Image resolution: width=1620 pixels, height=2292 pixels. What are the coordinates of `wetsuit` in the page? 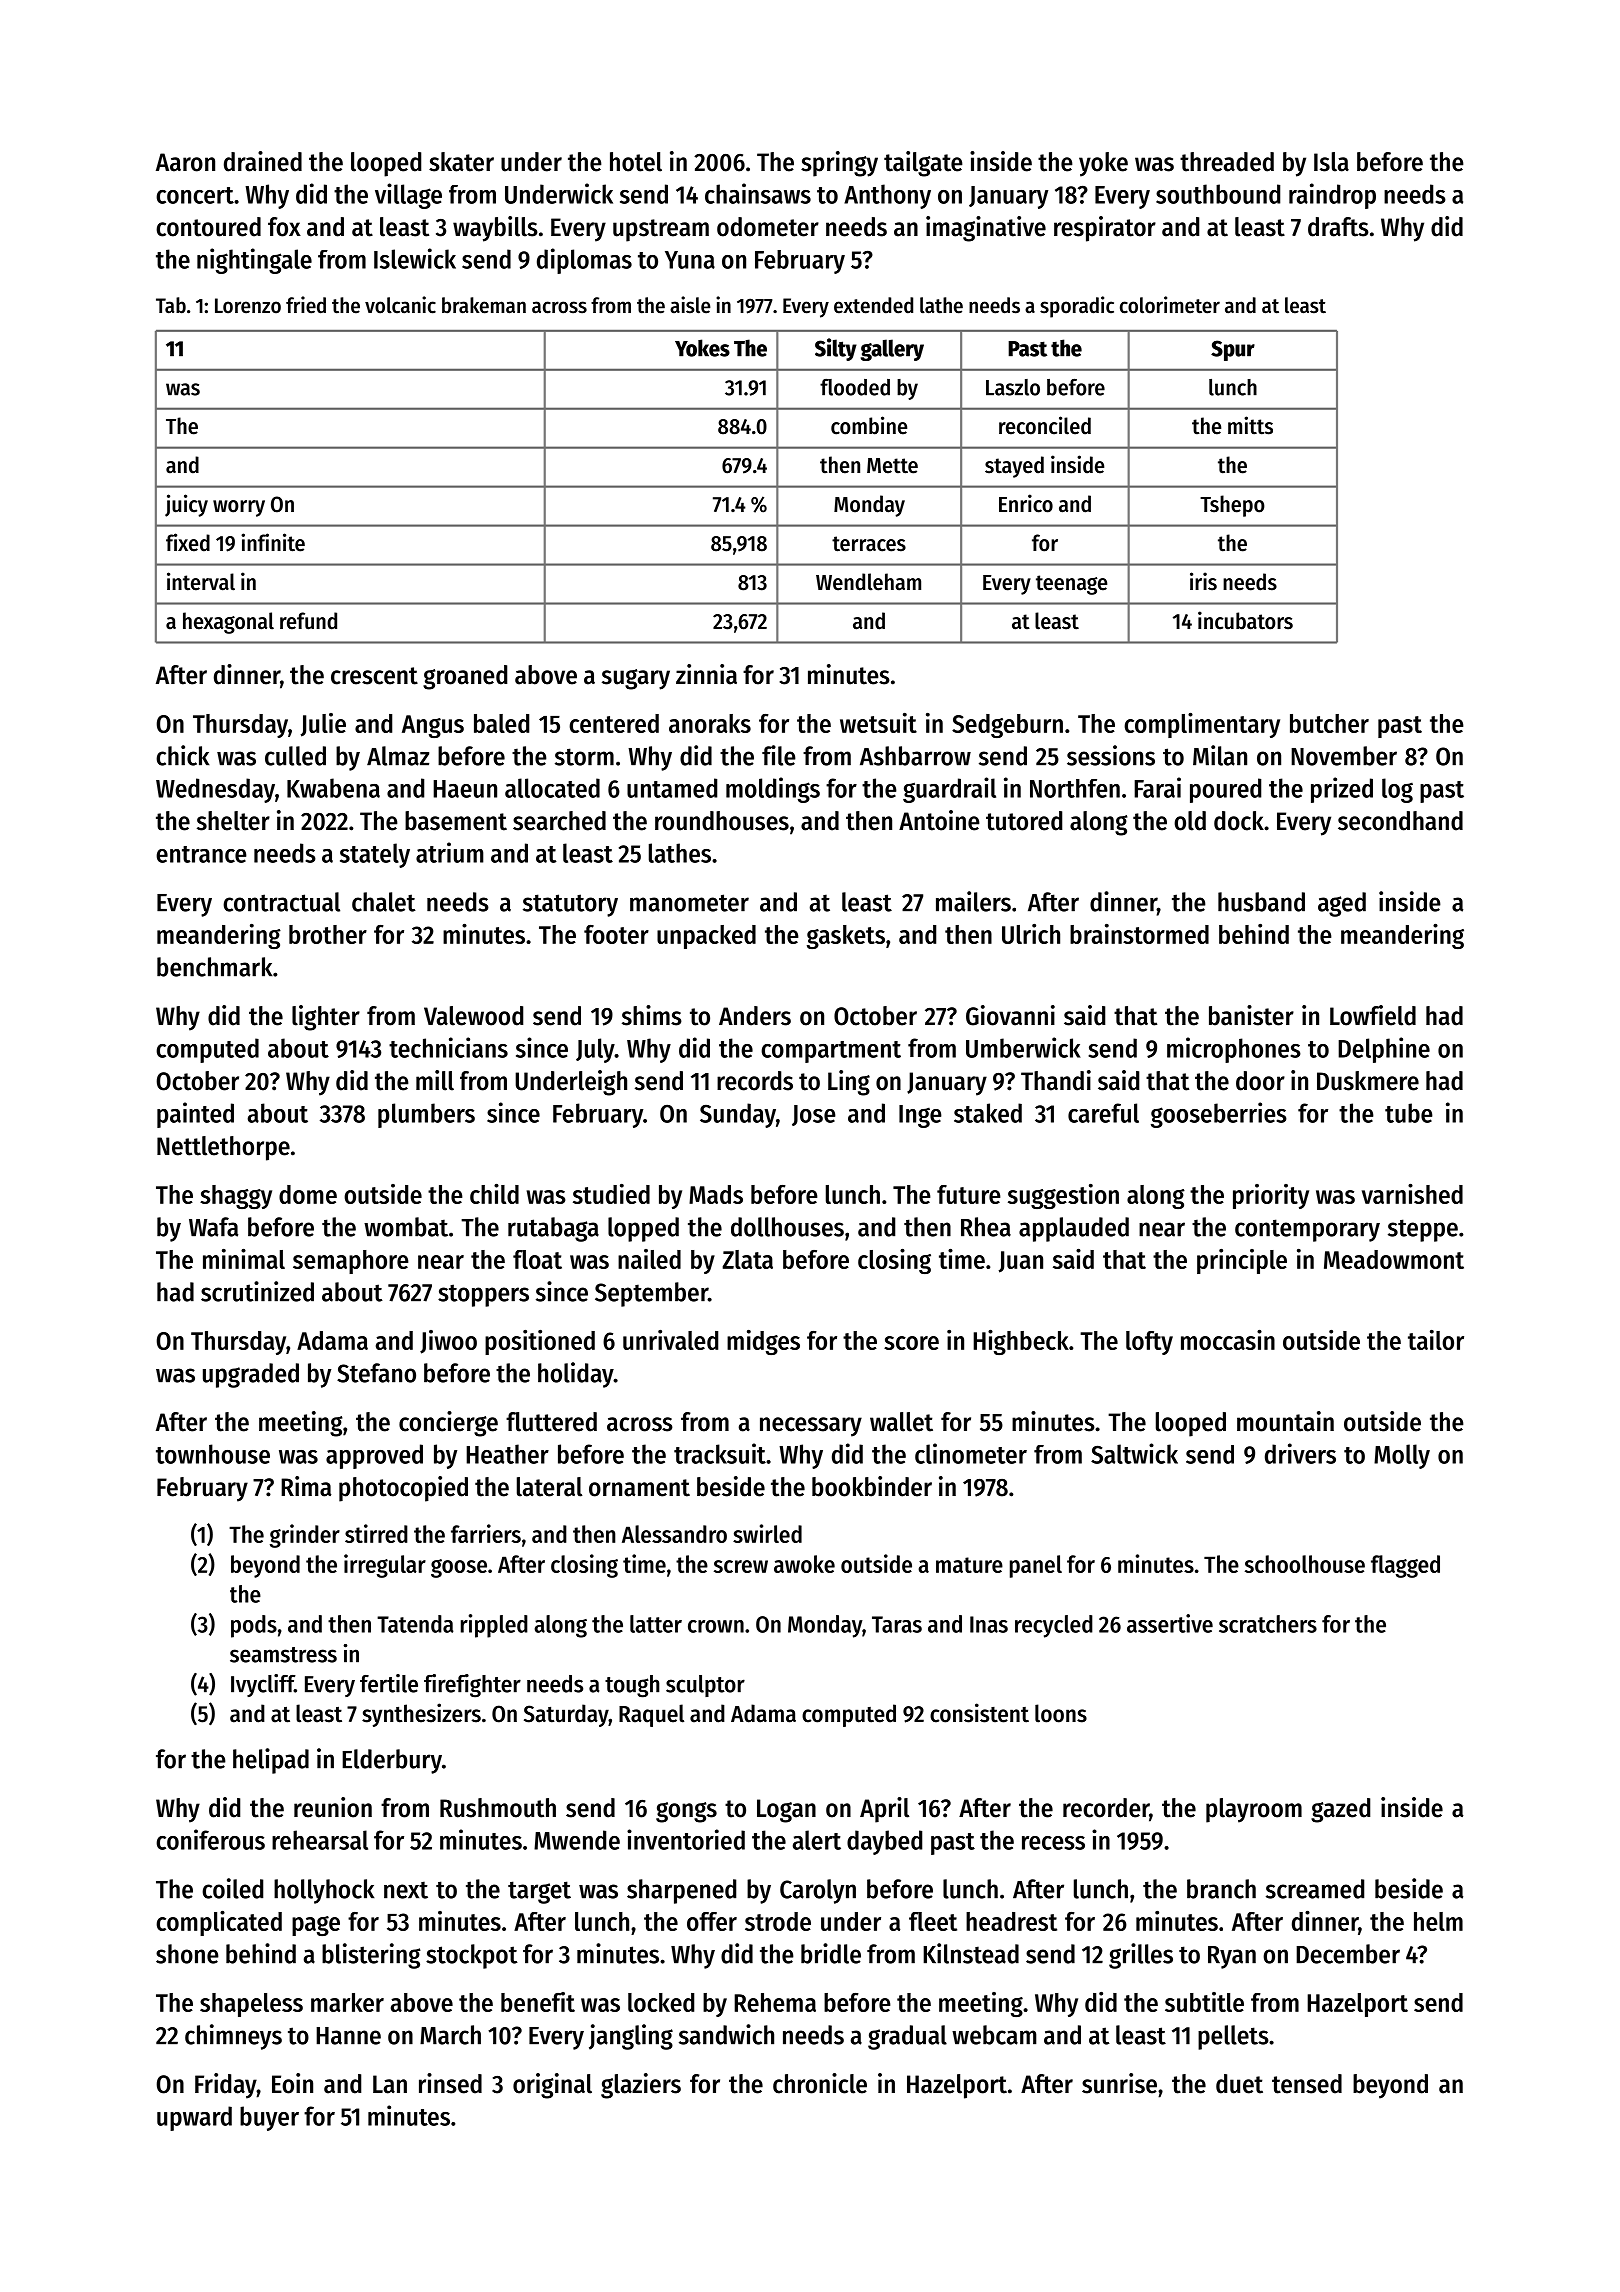 It's located at (878, 723).
